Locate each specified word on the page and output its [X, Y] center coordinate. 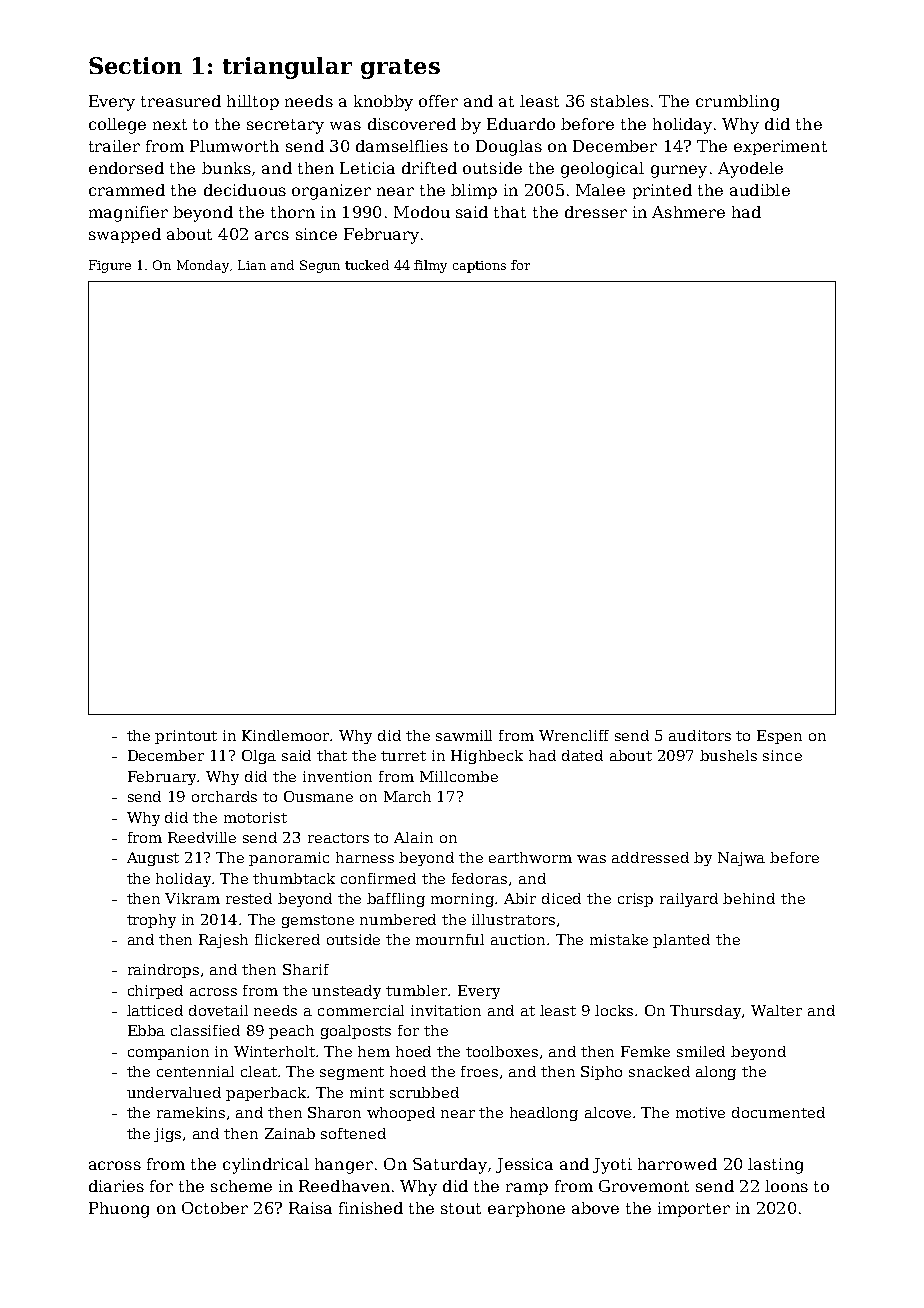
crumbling [737, 103]
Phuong [119, 1210]
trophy [151, 921]
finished [371, 1208]
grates [400, 69]
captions [479, 267]
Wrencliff [574, 735]
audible [760, 190]
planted [681, 941]
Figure [110, 266]
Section [135, 65]
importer [694, 1209]
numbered [398, 919]
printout [186, 737]
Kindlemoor [286, 735]
